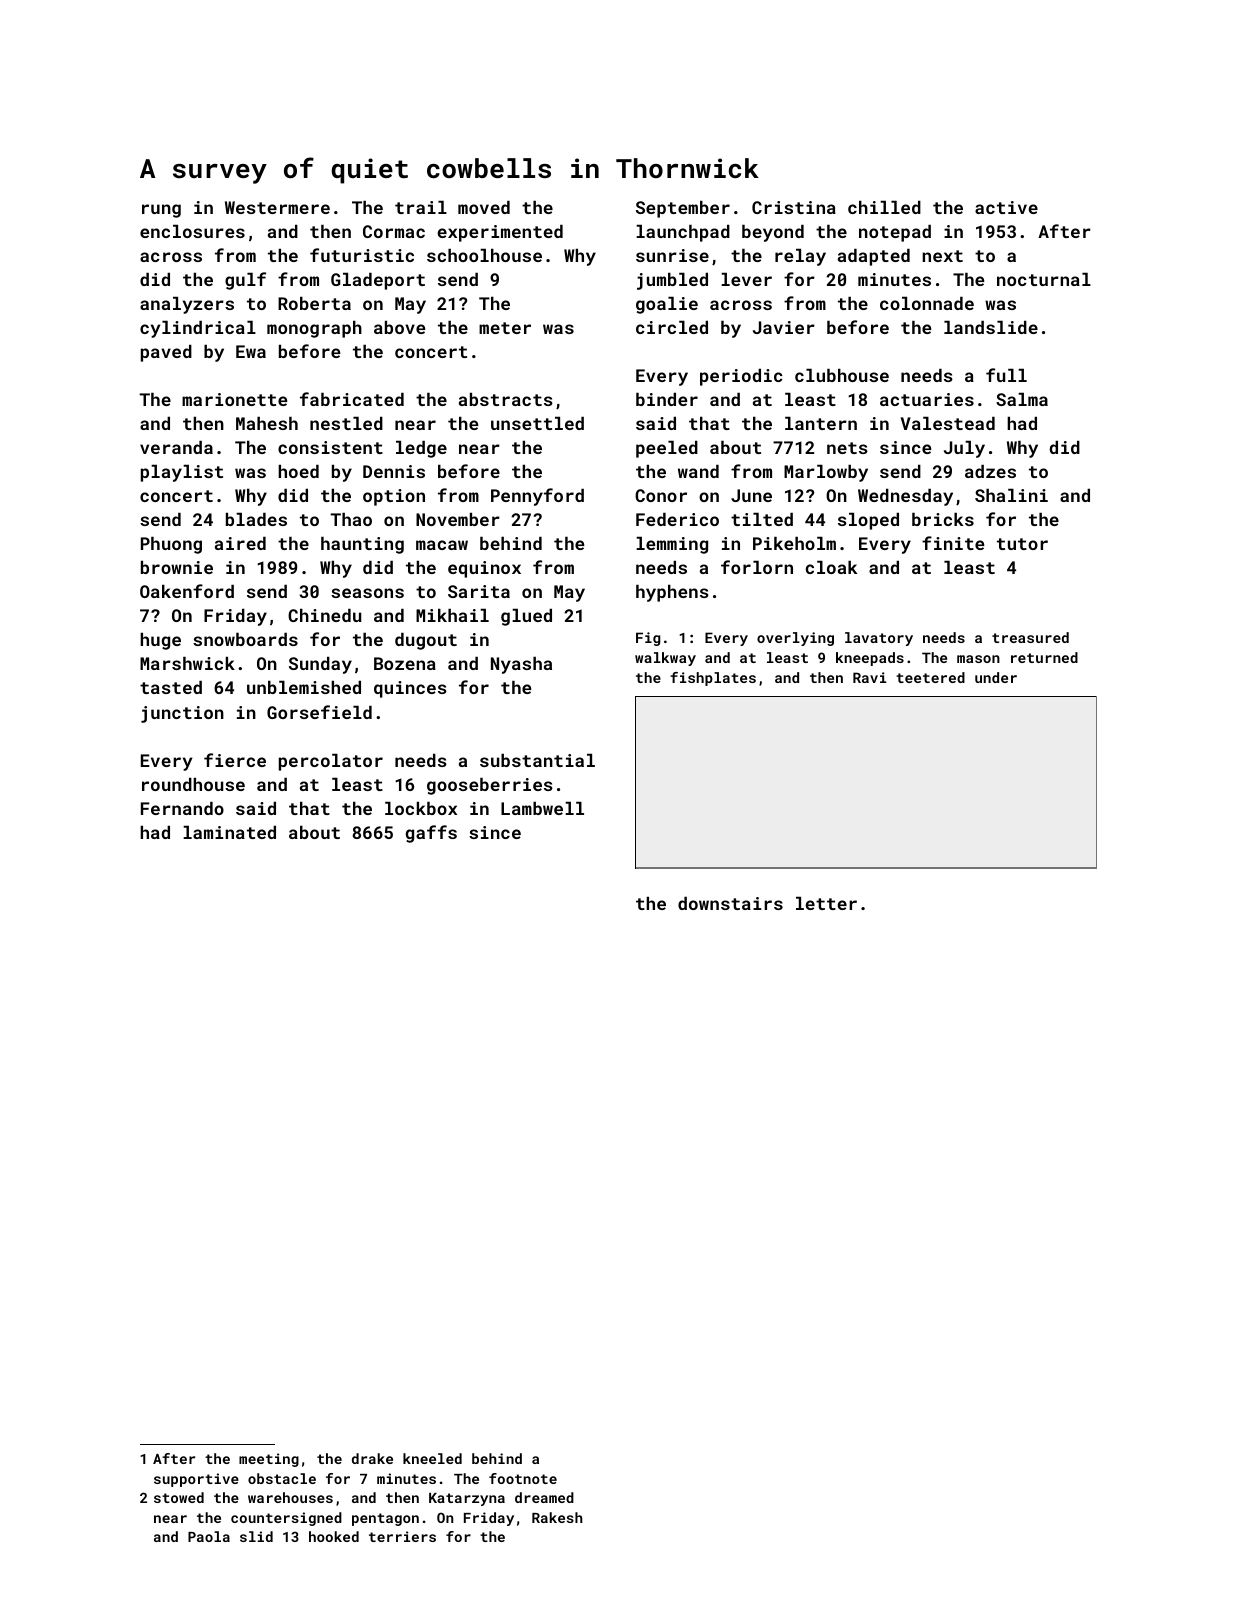 This screenshot has height=1600, width=1237. What do you see at coordinates (884, 207) in the screenshot?
I see `chilled` at bounding box center [884, 207].
